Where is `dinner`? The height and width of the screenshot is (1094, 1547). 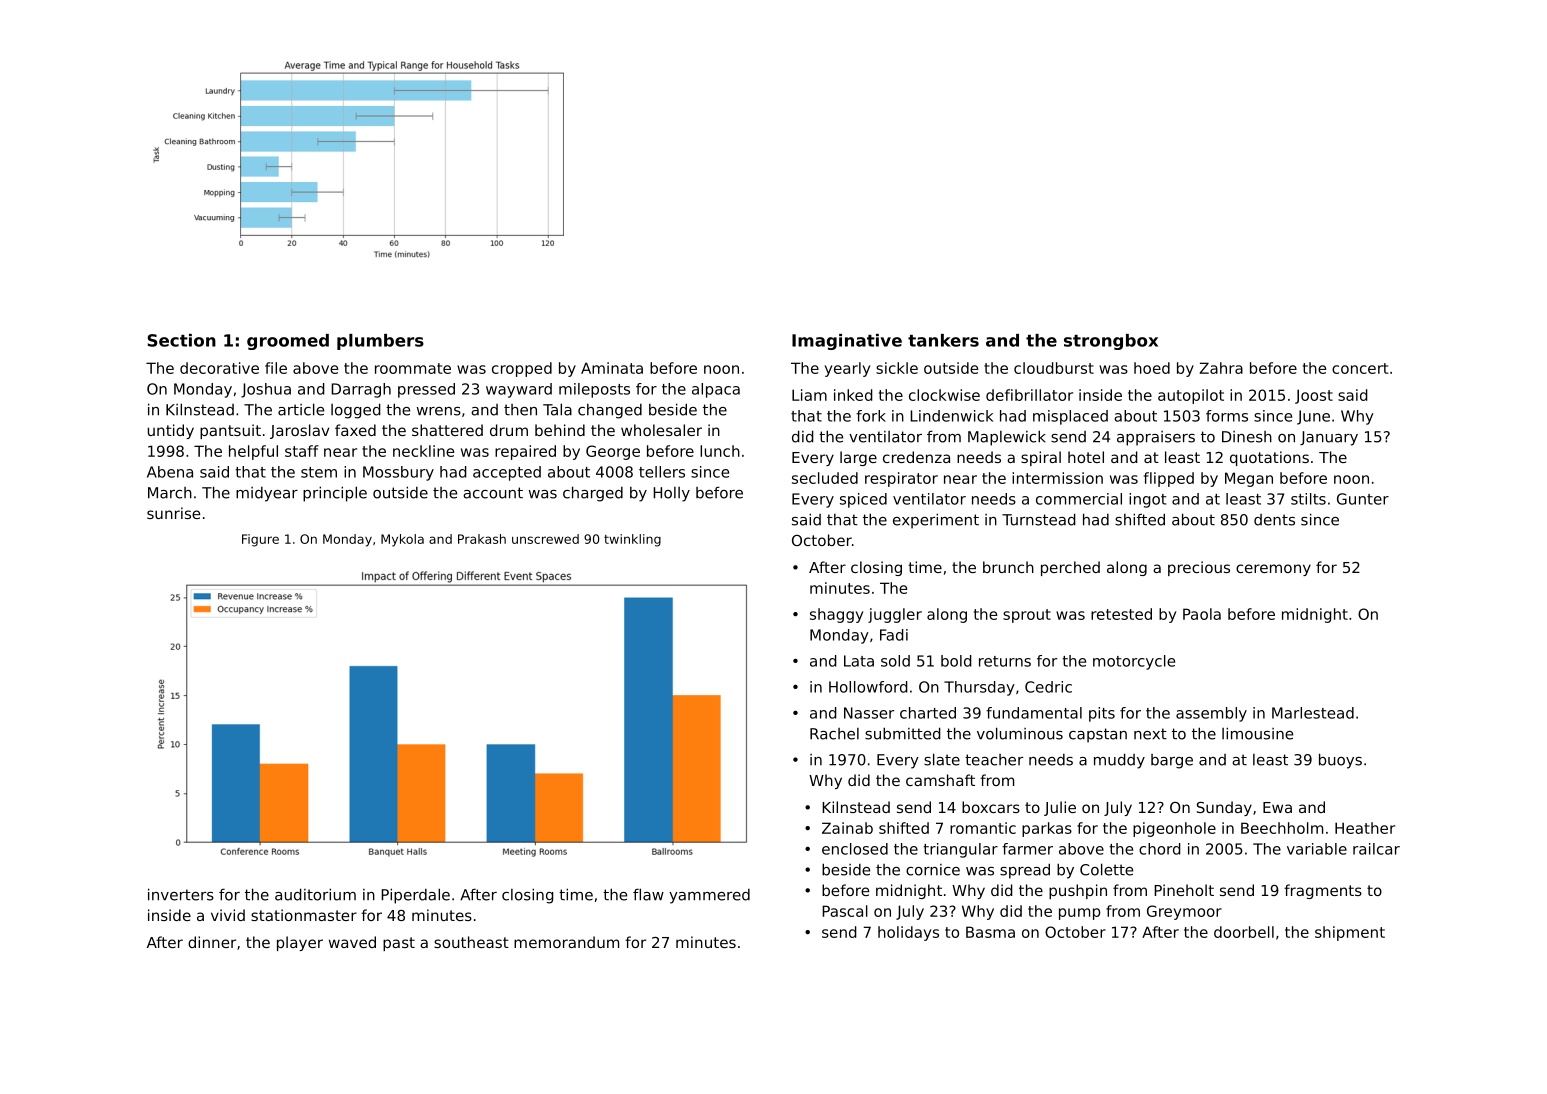 dinner is located at coordinates (212, 942).
